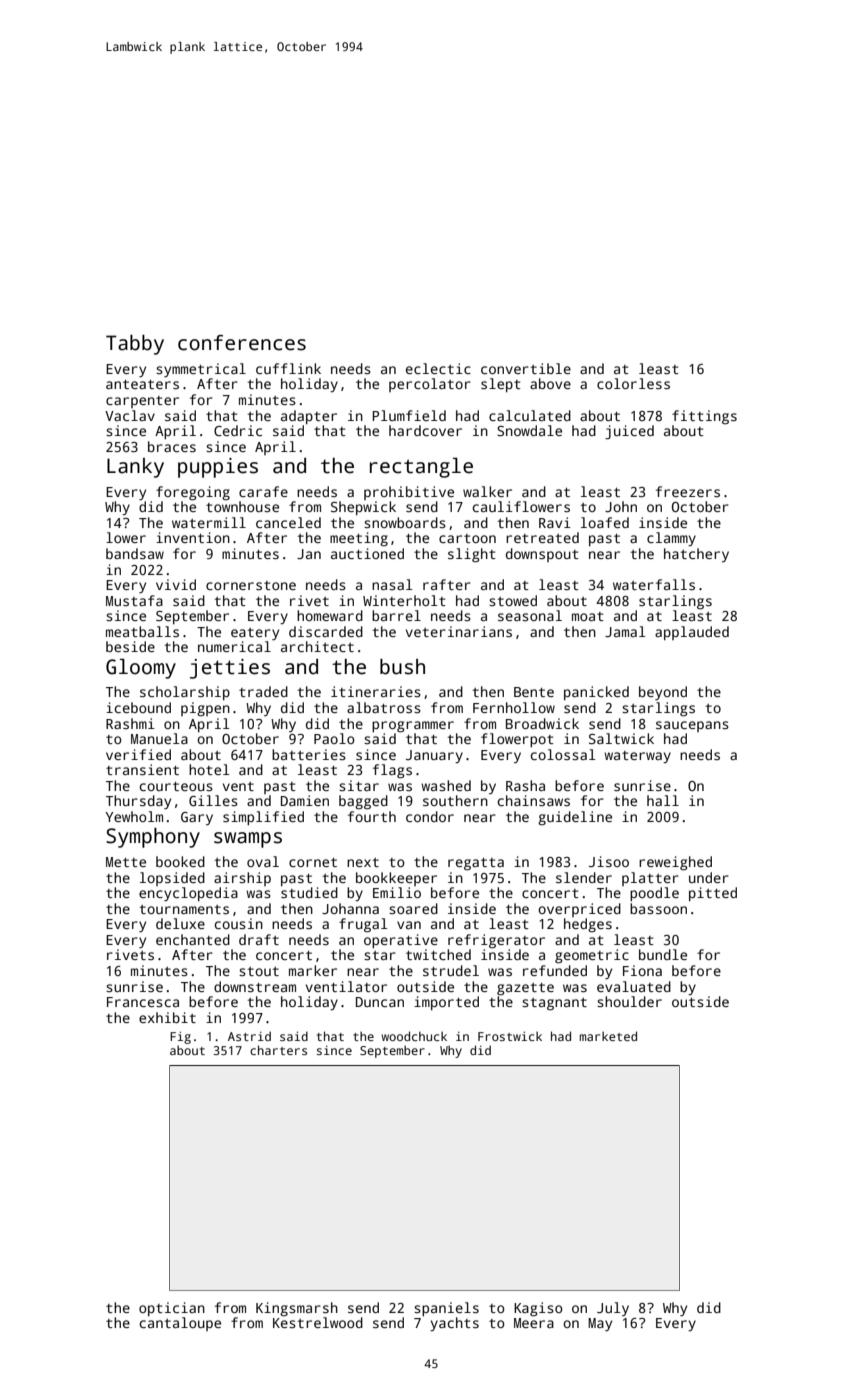 This screenshot has width=849, height=1400. I want to click on colorless, so click(633, 383).
